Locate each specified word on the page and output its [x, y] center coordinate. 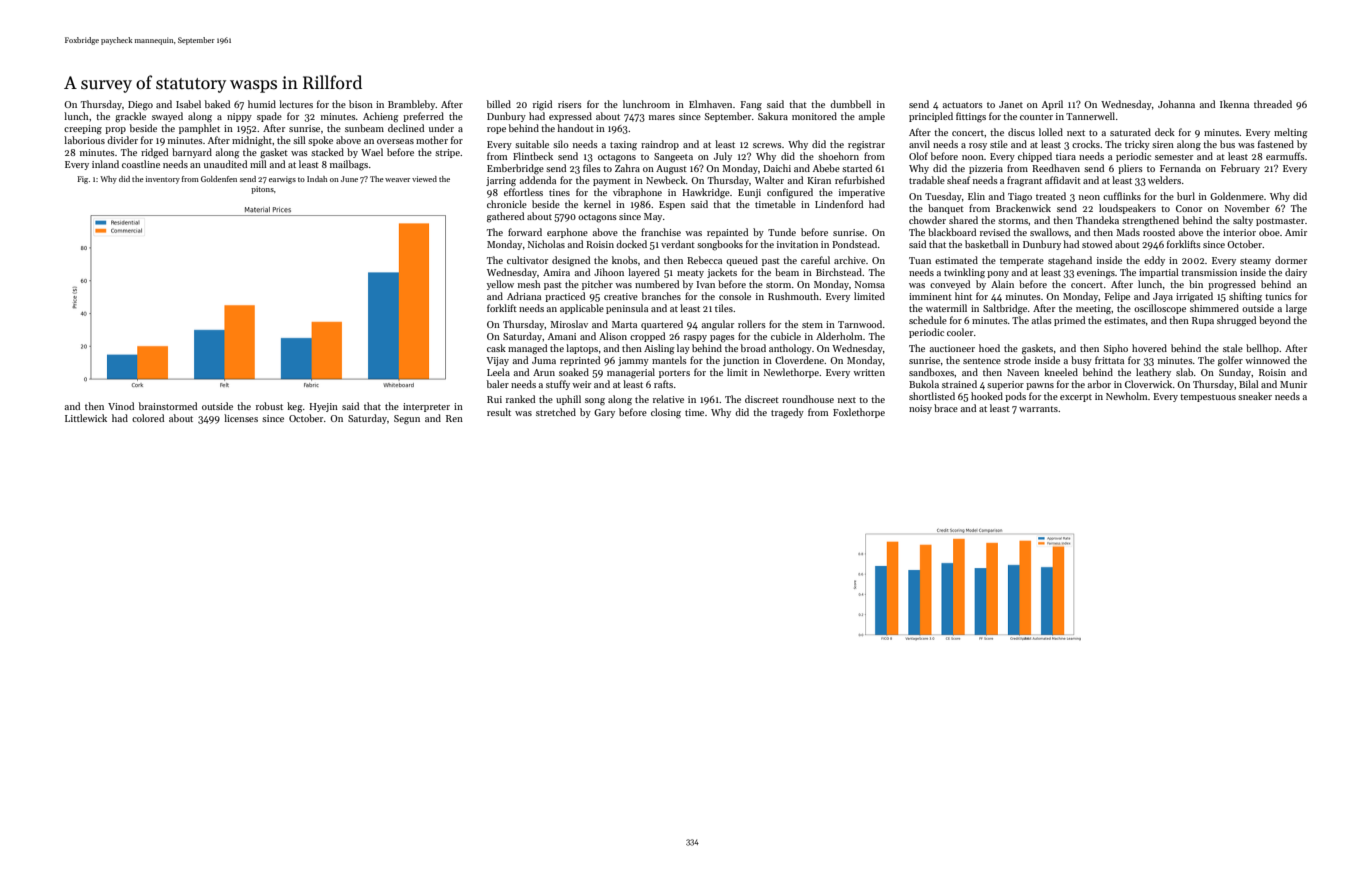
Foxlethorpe [859, 413]
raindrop [660, 145]
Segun [407, 420]
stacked [327, 152]
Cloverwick [1148, 384]
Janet [1011, 104]
